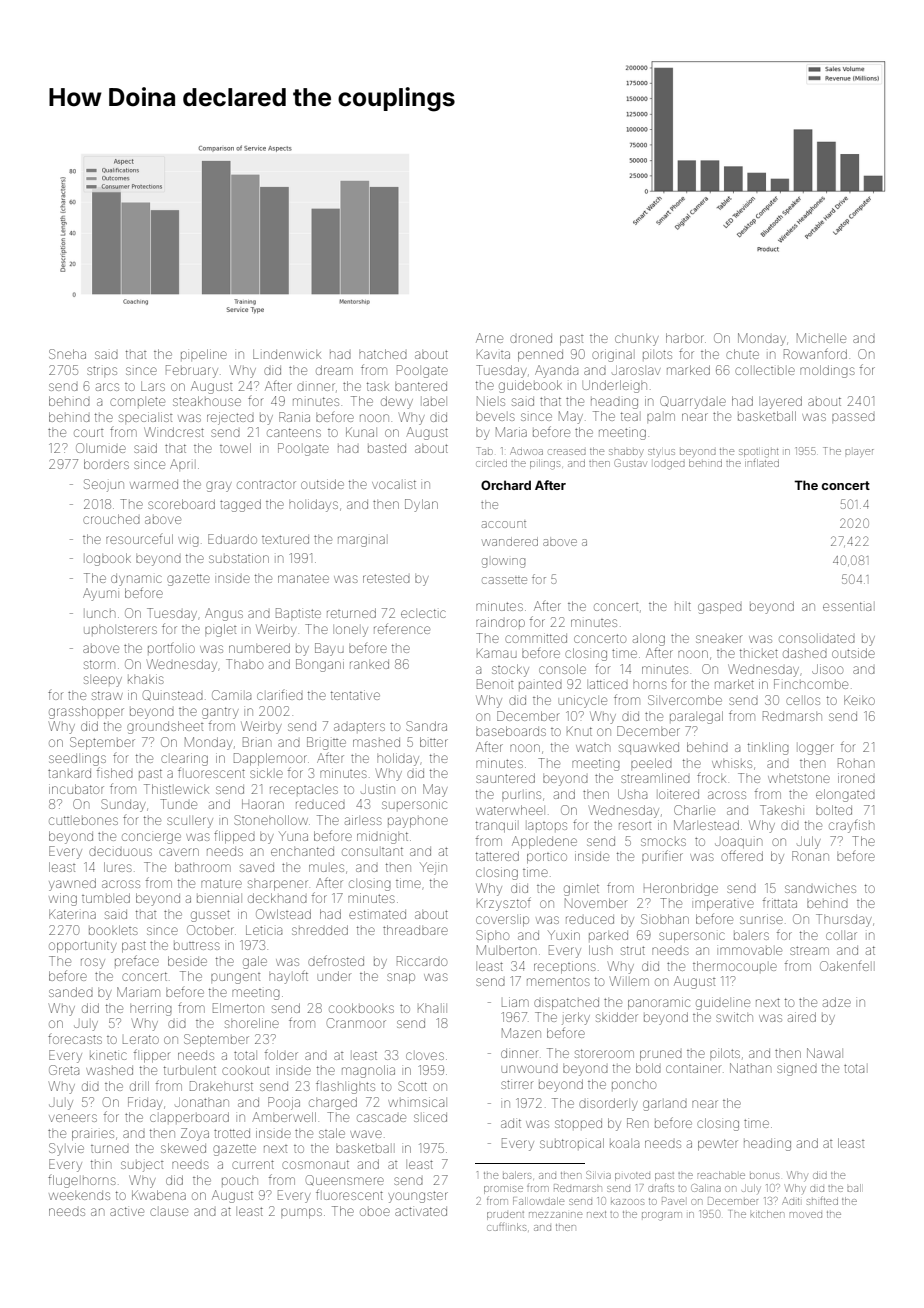 The width and height of the screenshot is (924, 1308). Describe the element at coordinates (685, 338) in the screenshot. I see `harbor` at that location.
